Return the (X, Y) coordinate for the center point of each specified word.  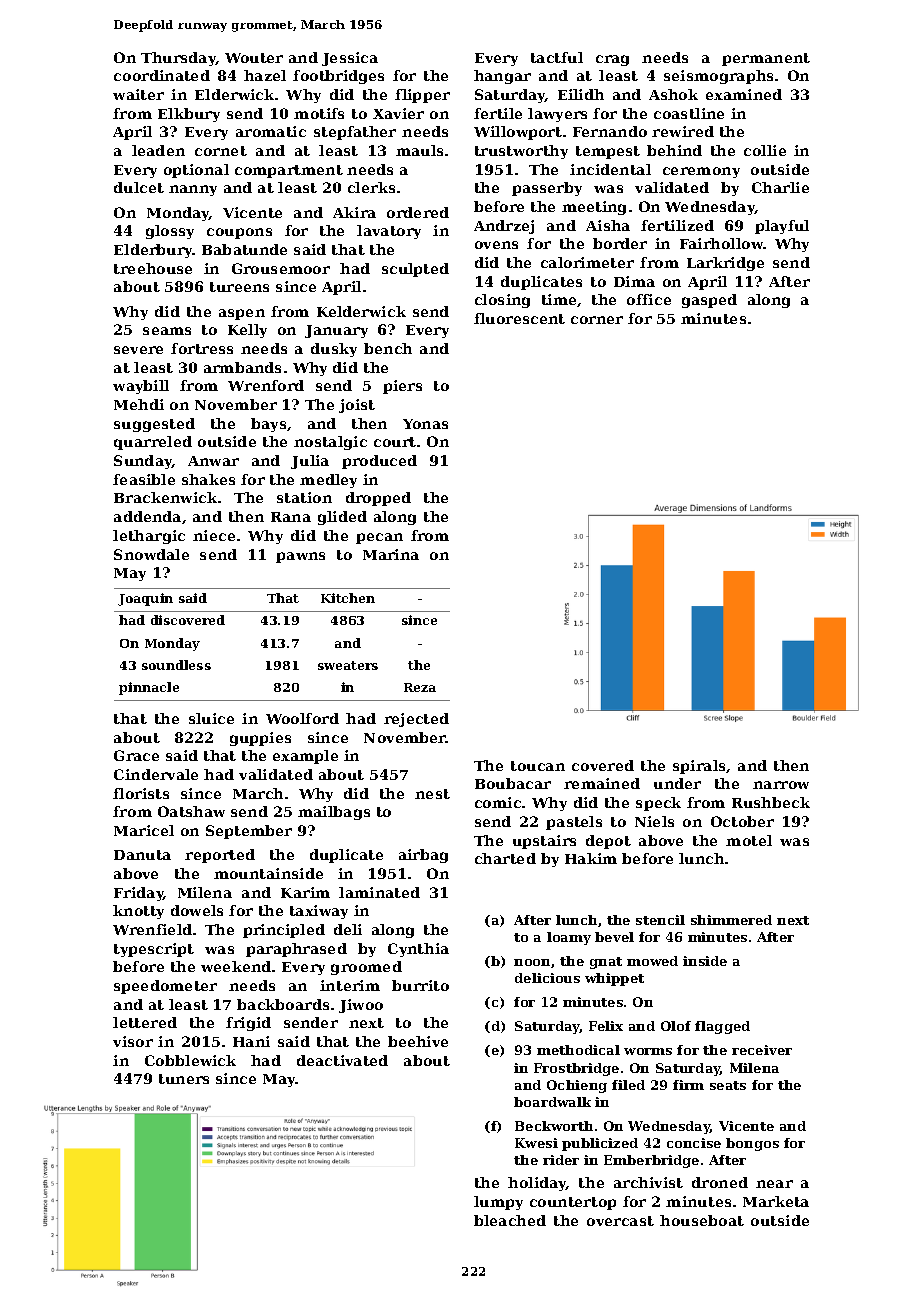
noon (532, 962)
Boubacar (513, 783)
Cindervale (156, 774)
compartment (289, 171)
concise (694, 1143)
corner (597, 320)
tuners (184, 1079)
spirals (699, 767)
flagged (722, 1027)
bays (268, 425)
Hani (251, 1041)
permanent (766, 59)
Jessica (350, 59)
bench (388, 348)
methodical (578, 1050)
